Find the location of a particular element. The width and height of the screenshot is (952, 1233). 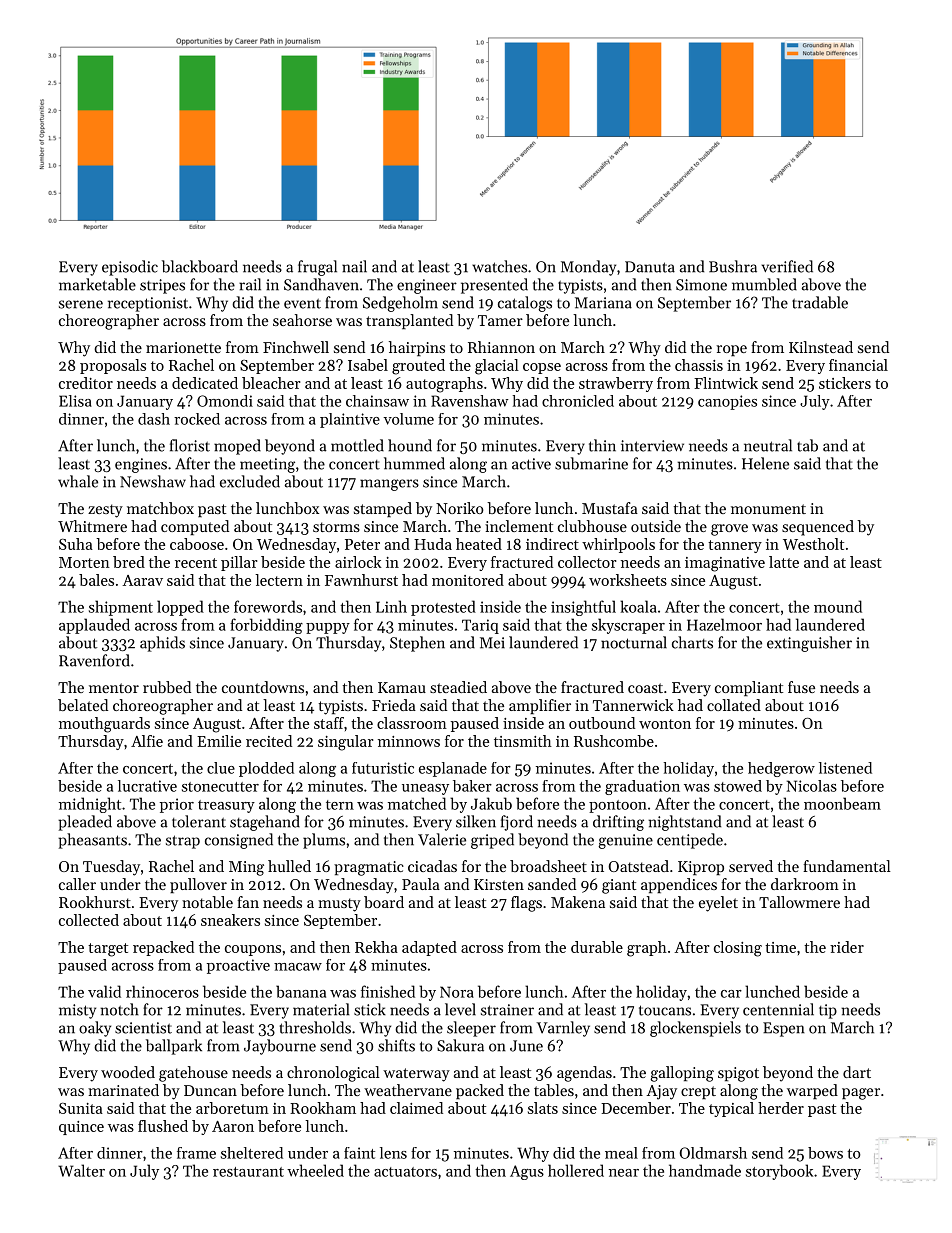

minnows is located at coordinates (409, 741).
